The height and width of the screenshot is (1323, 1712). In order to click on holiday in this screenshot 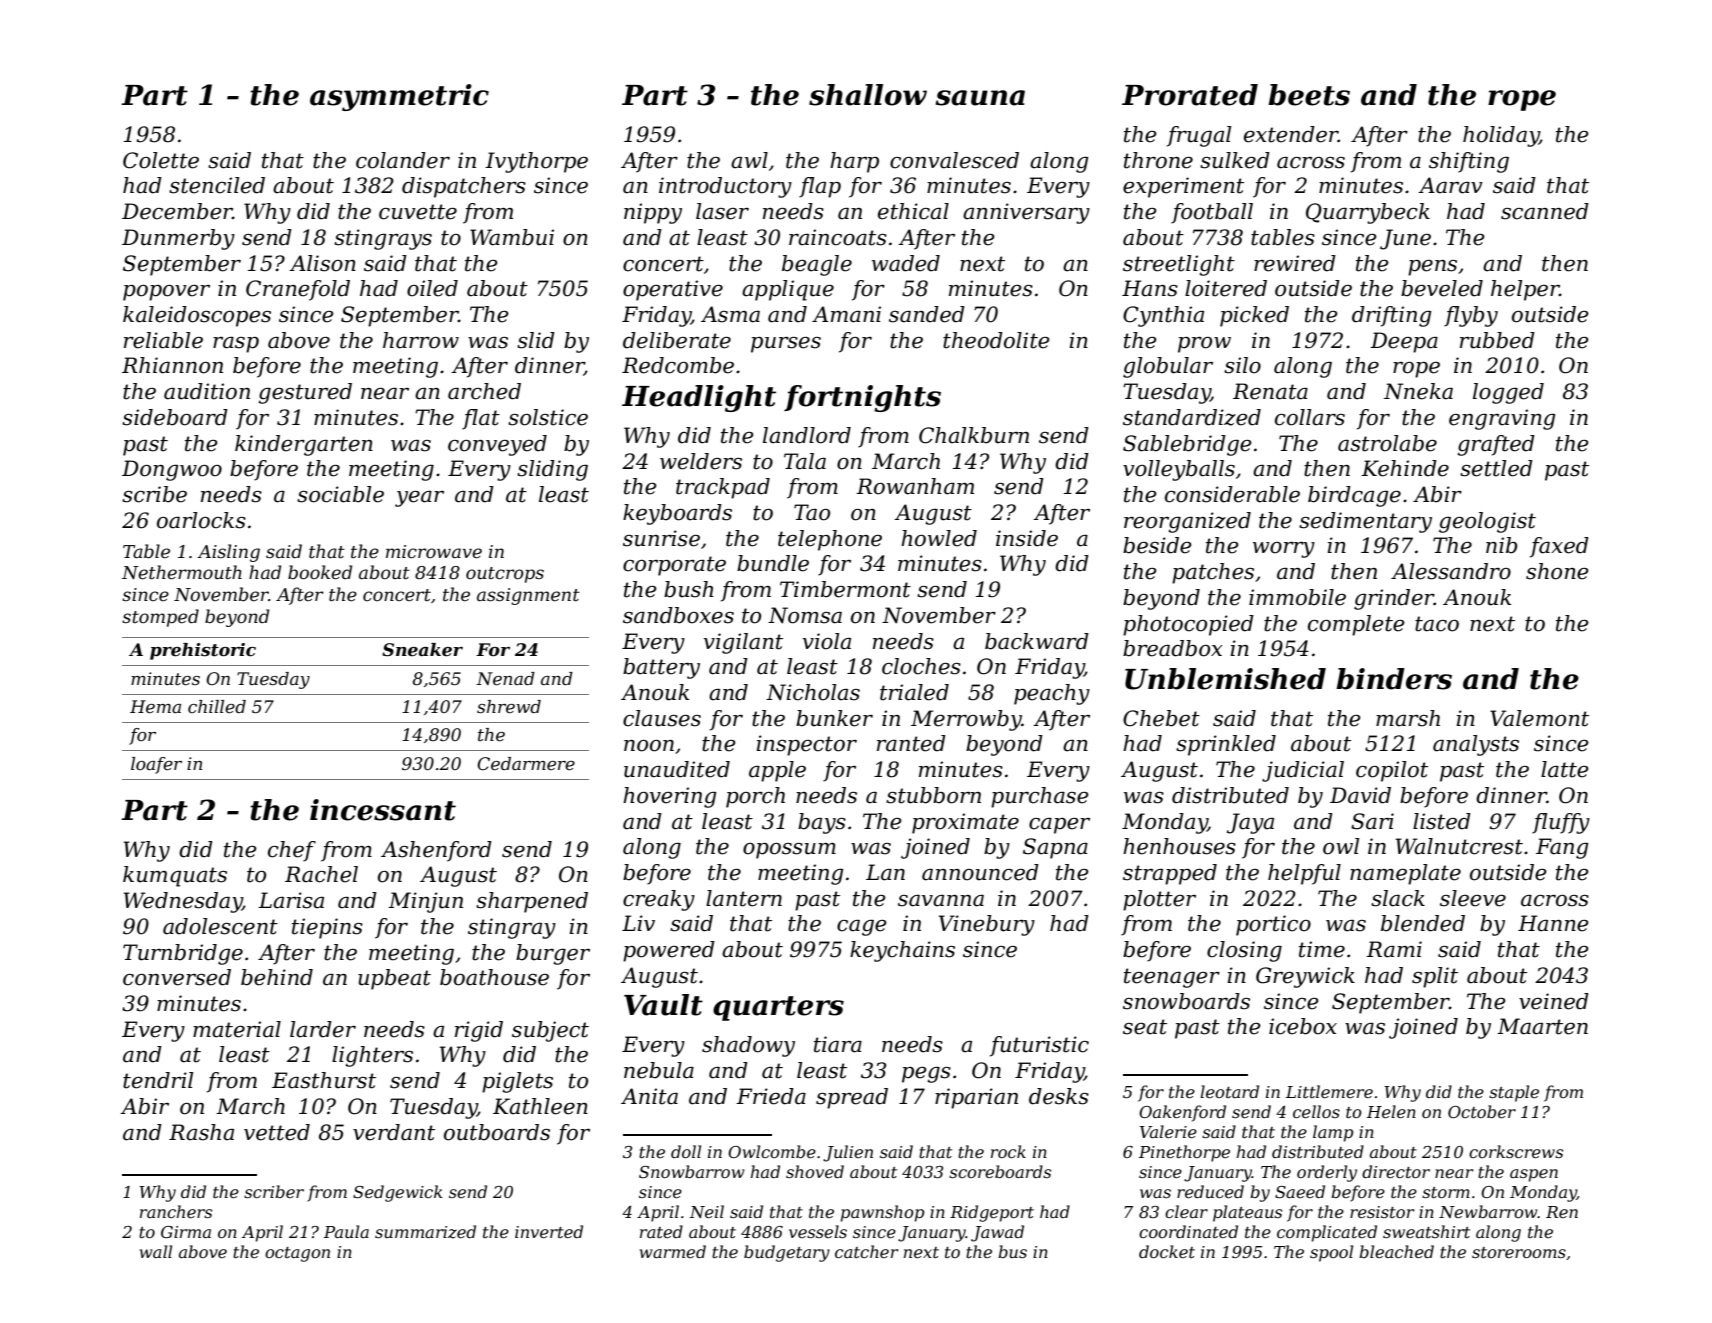, I will do `click(1501, 136)`.
